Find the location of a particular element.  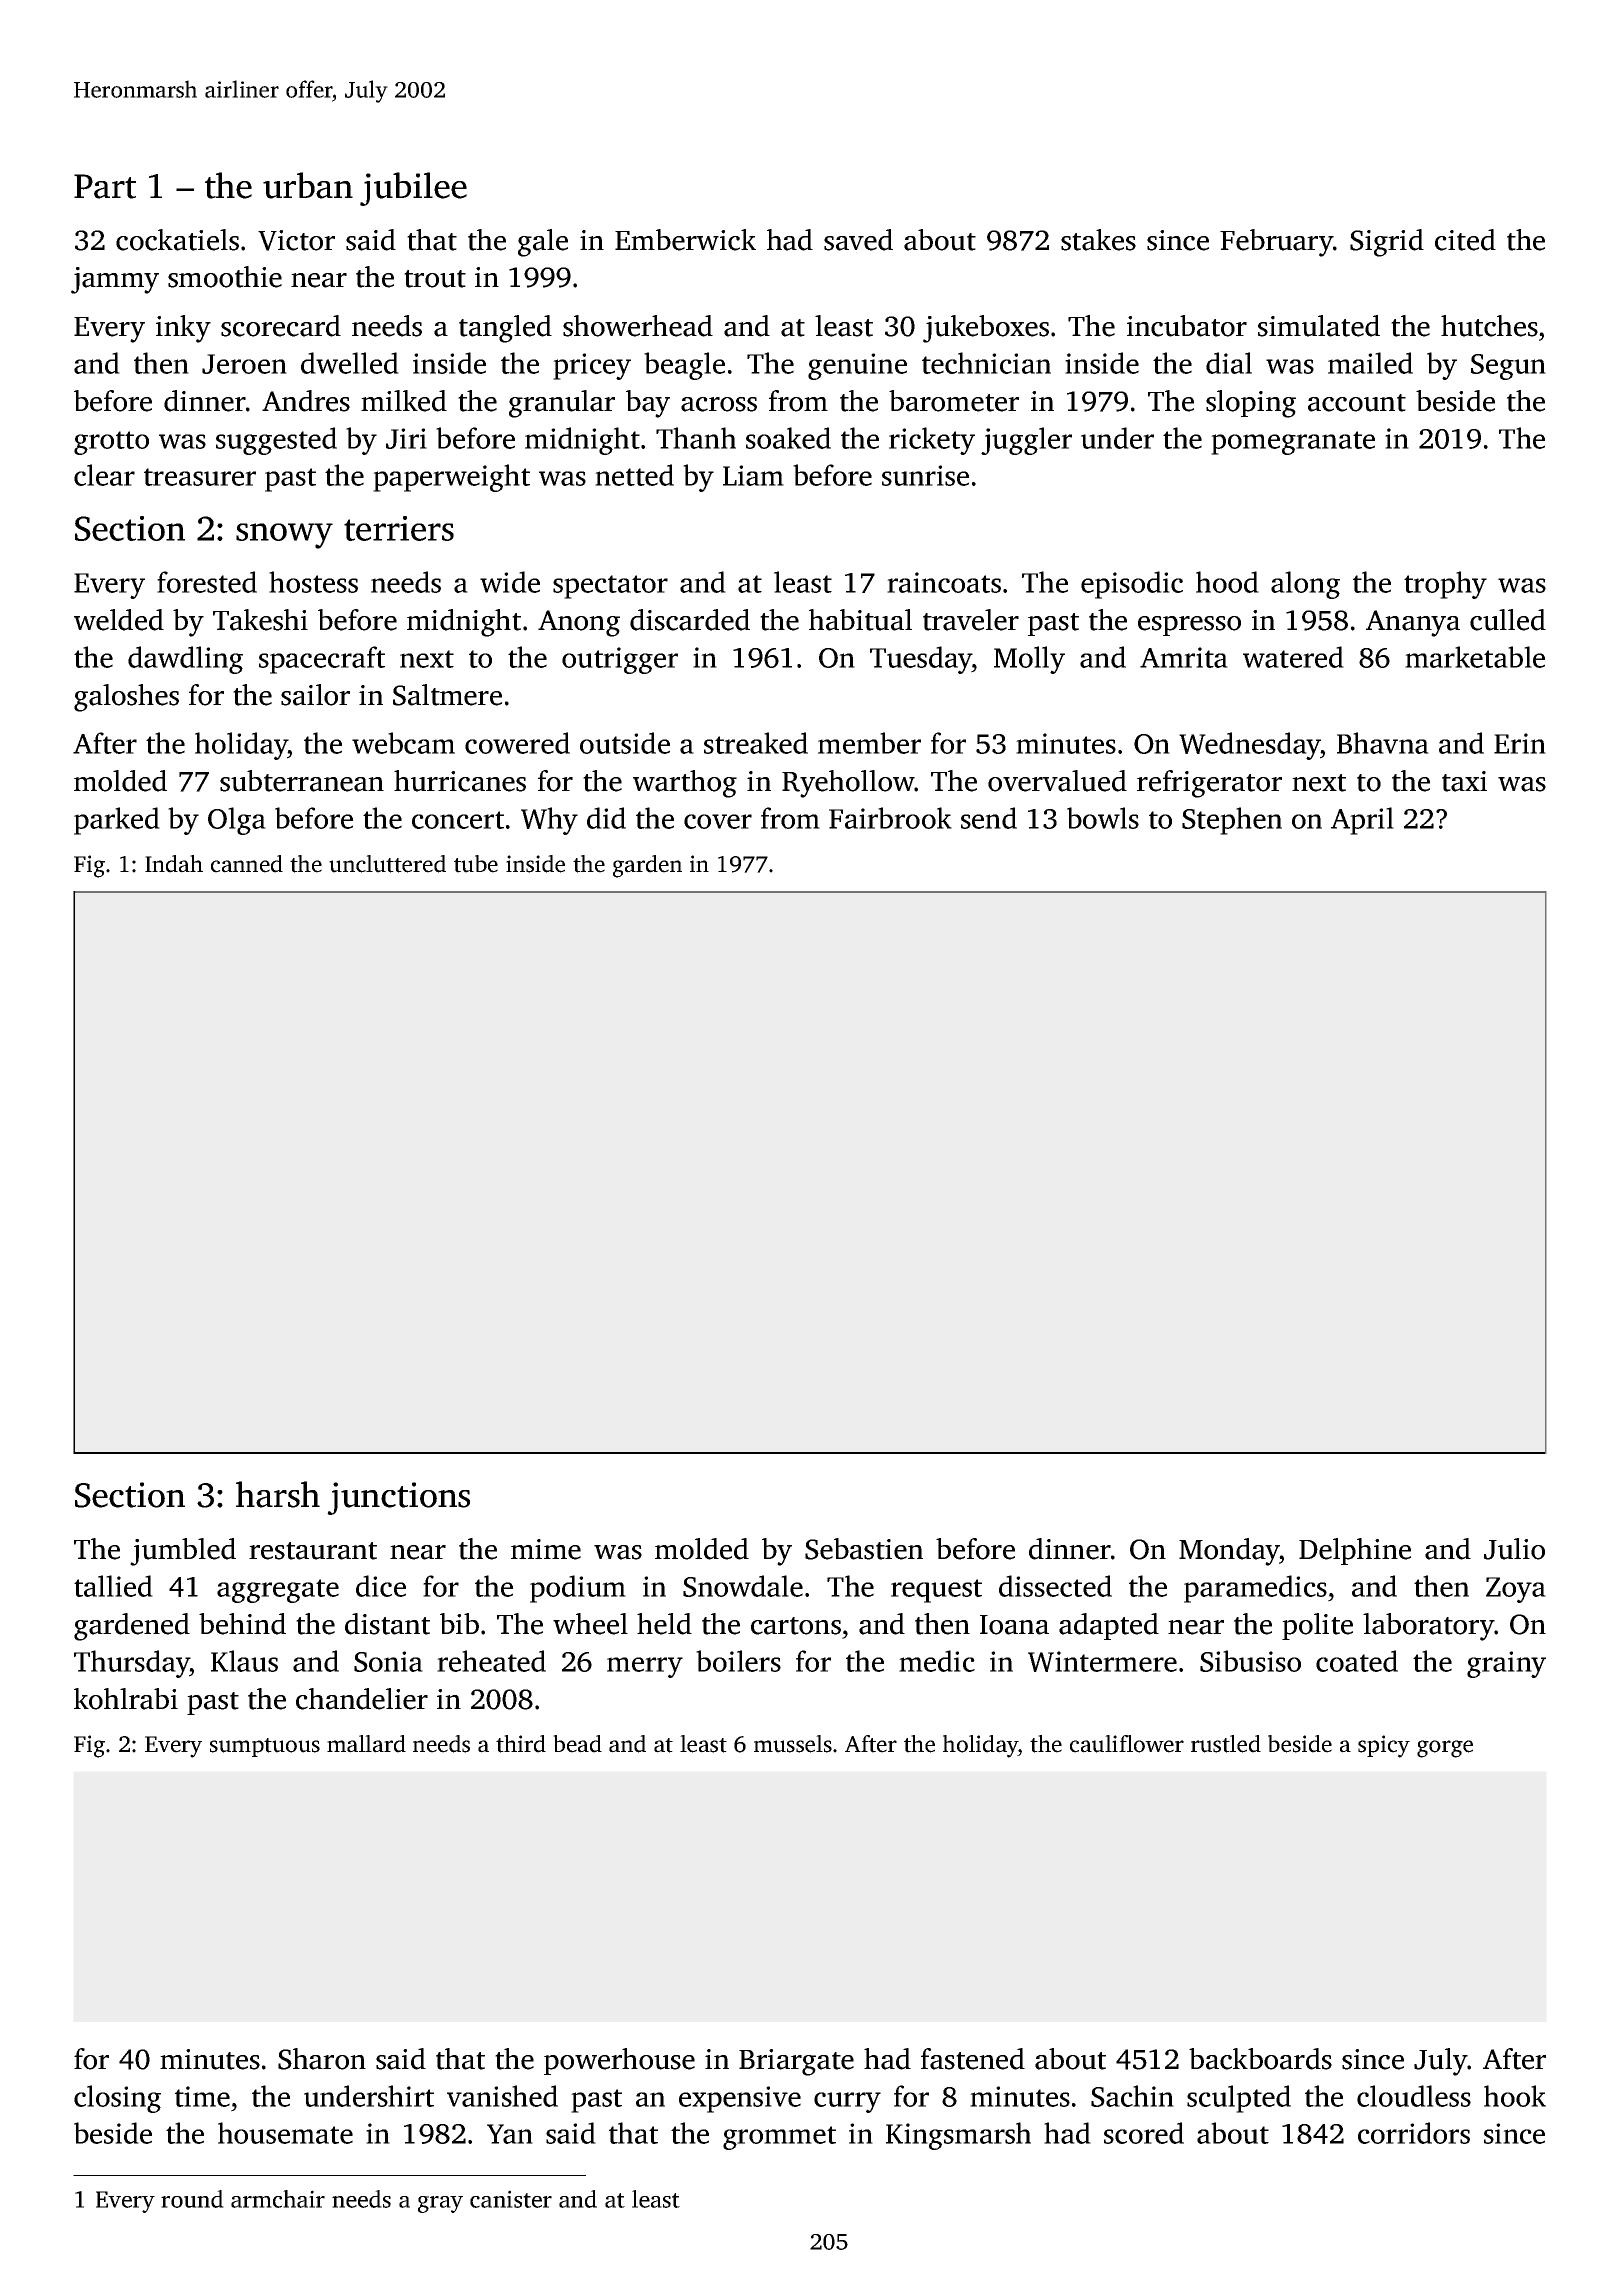

junctions is located at coordinates (398, 1498).
